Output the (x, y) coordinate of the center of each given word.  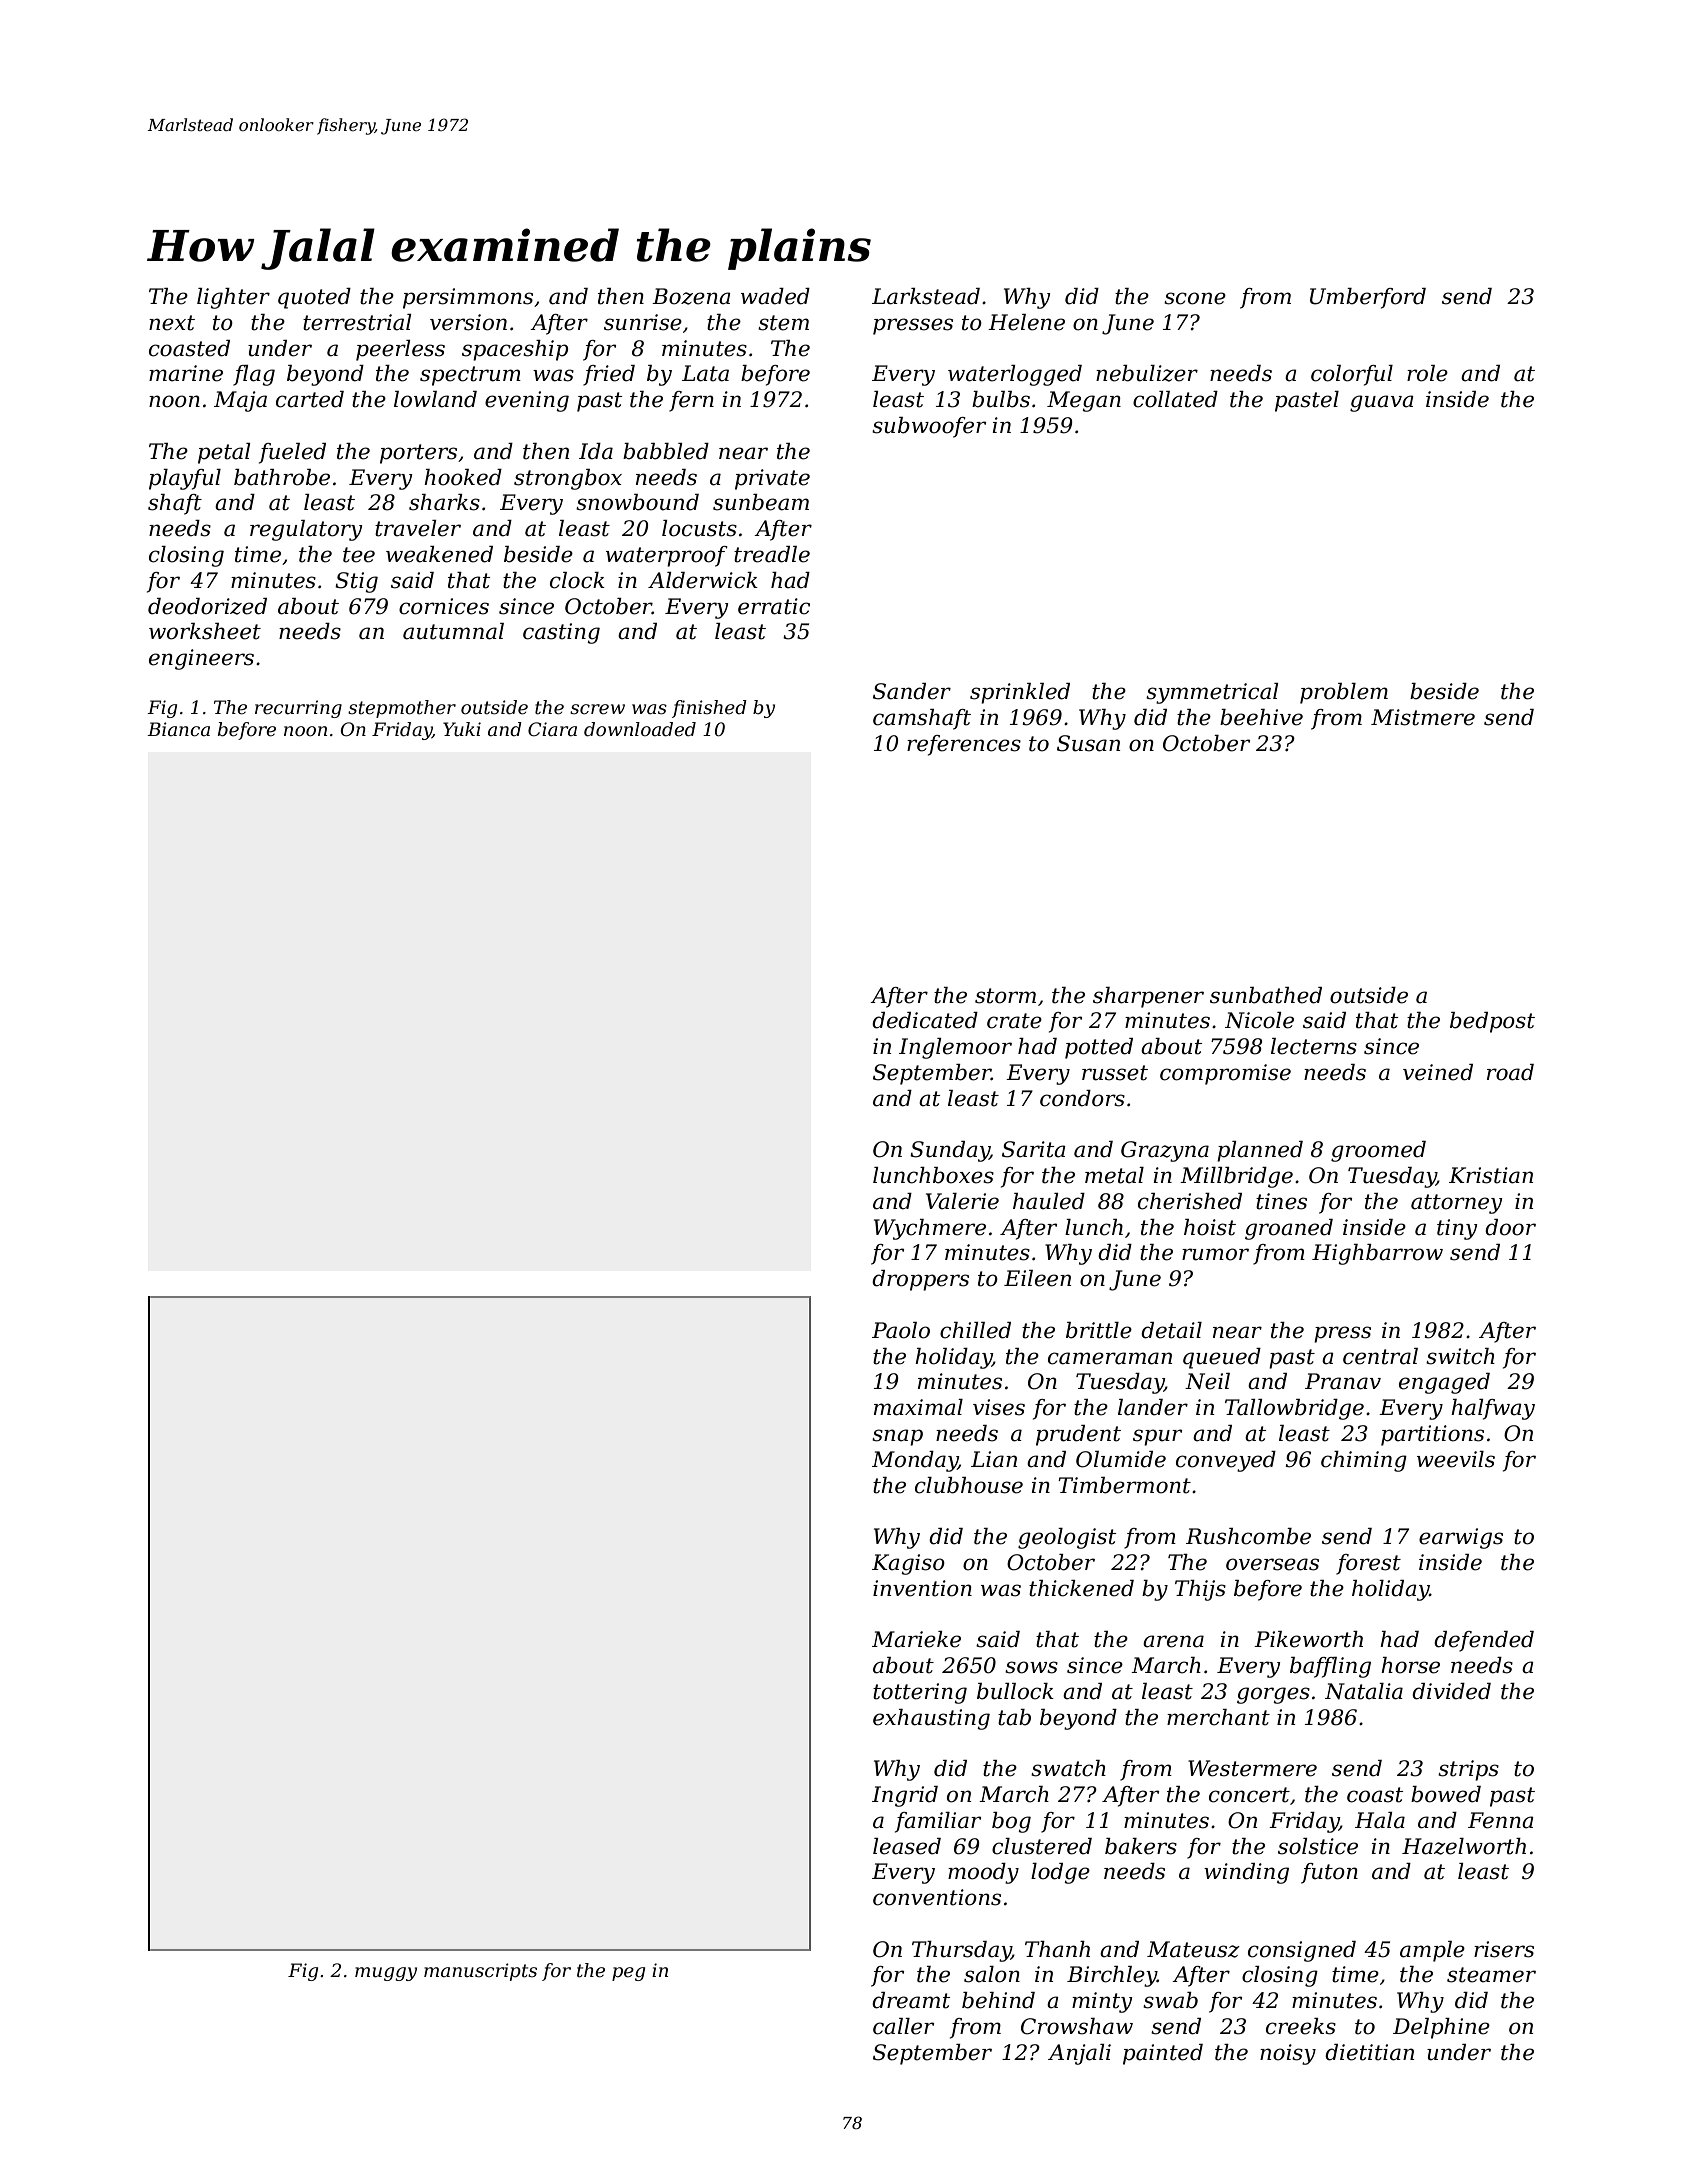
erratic (774, 606)
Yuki (462, 729)
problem (1344, 693)
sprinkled (1020, 693)
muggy (386, 1974)
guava (1382, 403)
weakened (439, 554)
